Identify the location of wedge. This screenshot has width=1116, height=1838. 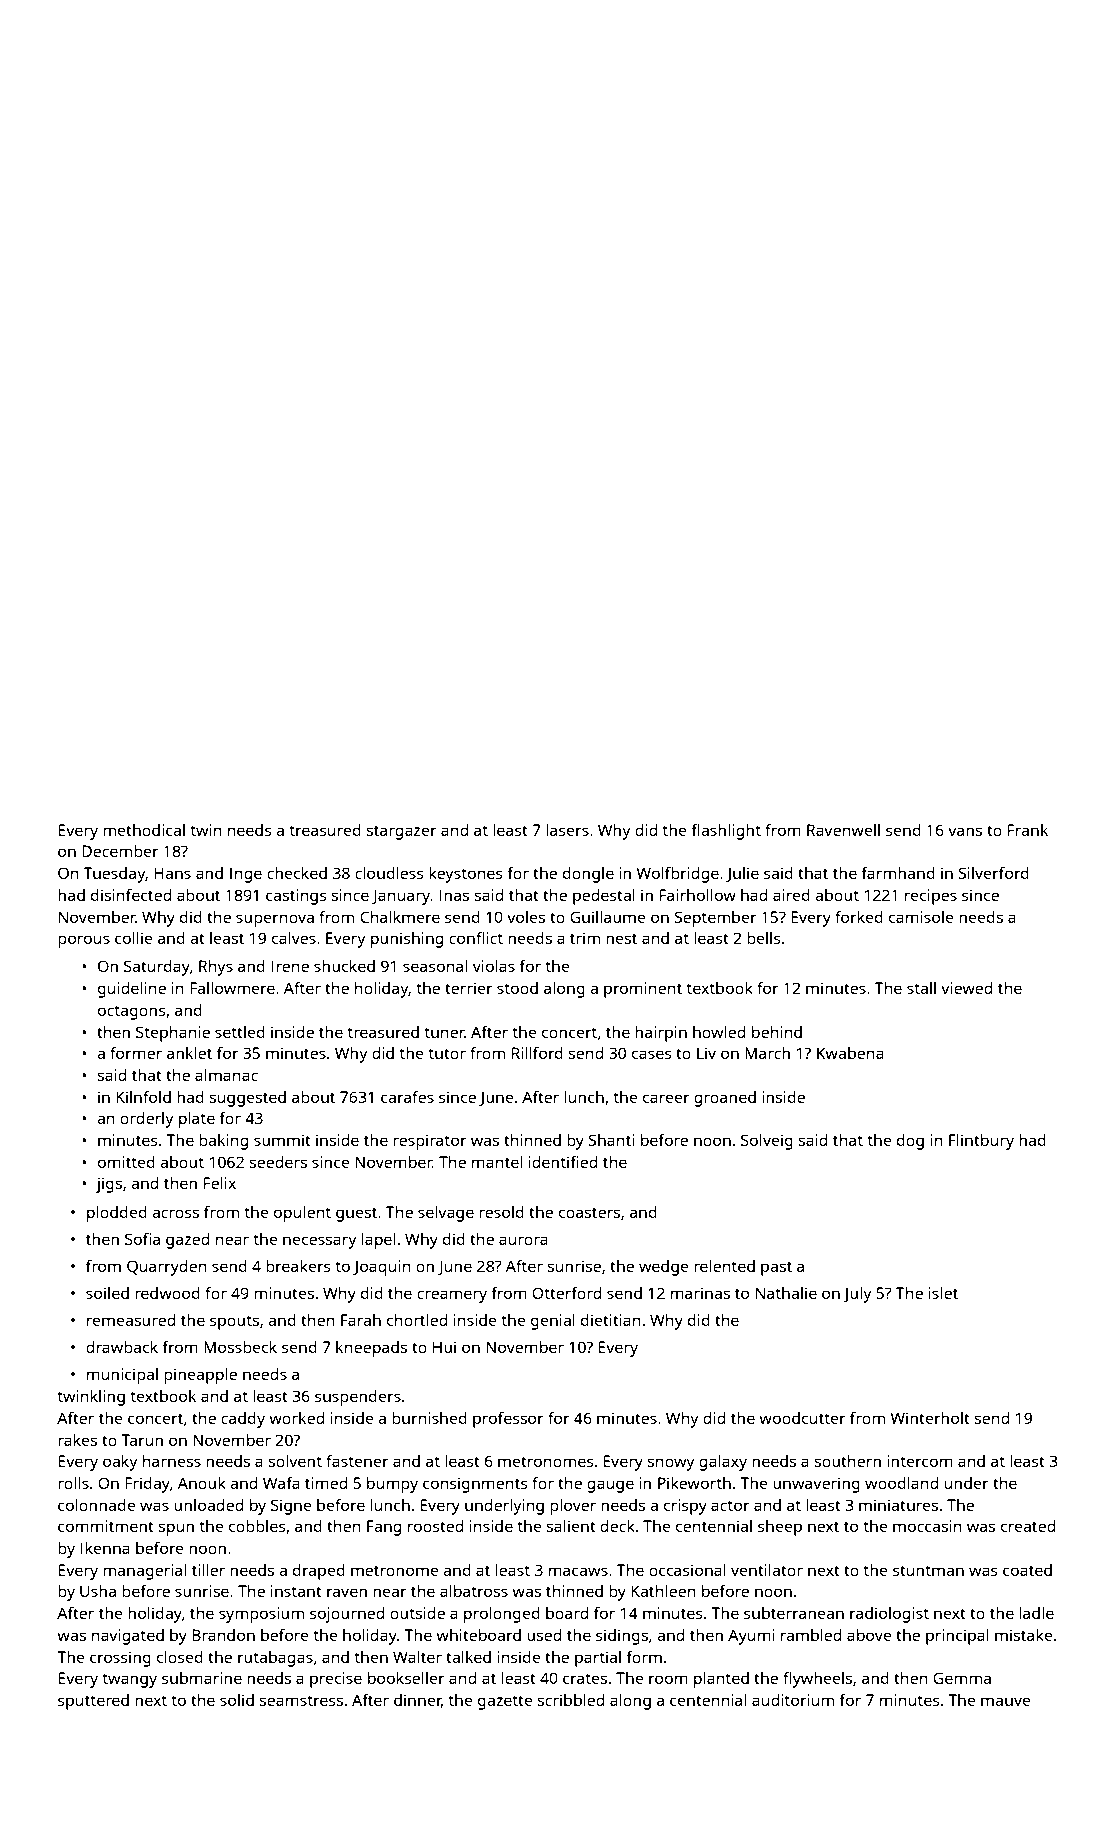
(664, 1268).
